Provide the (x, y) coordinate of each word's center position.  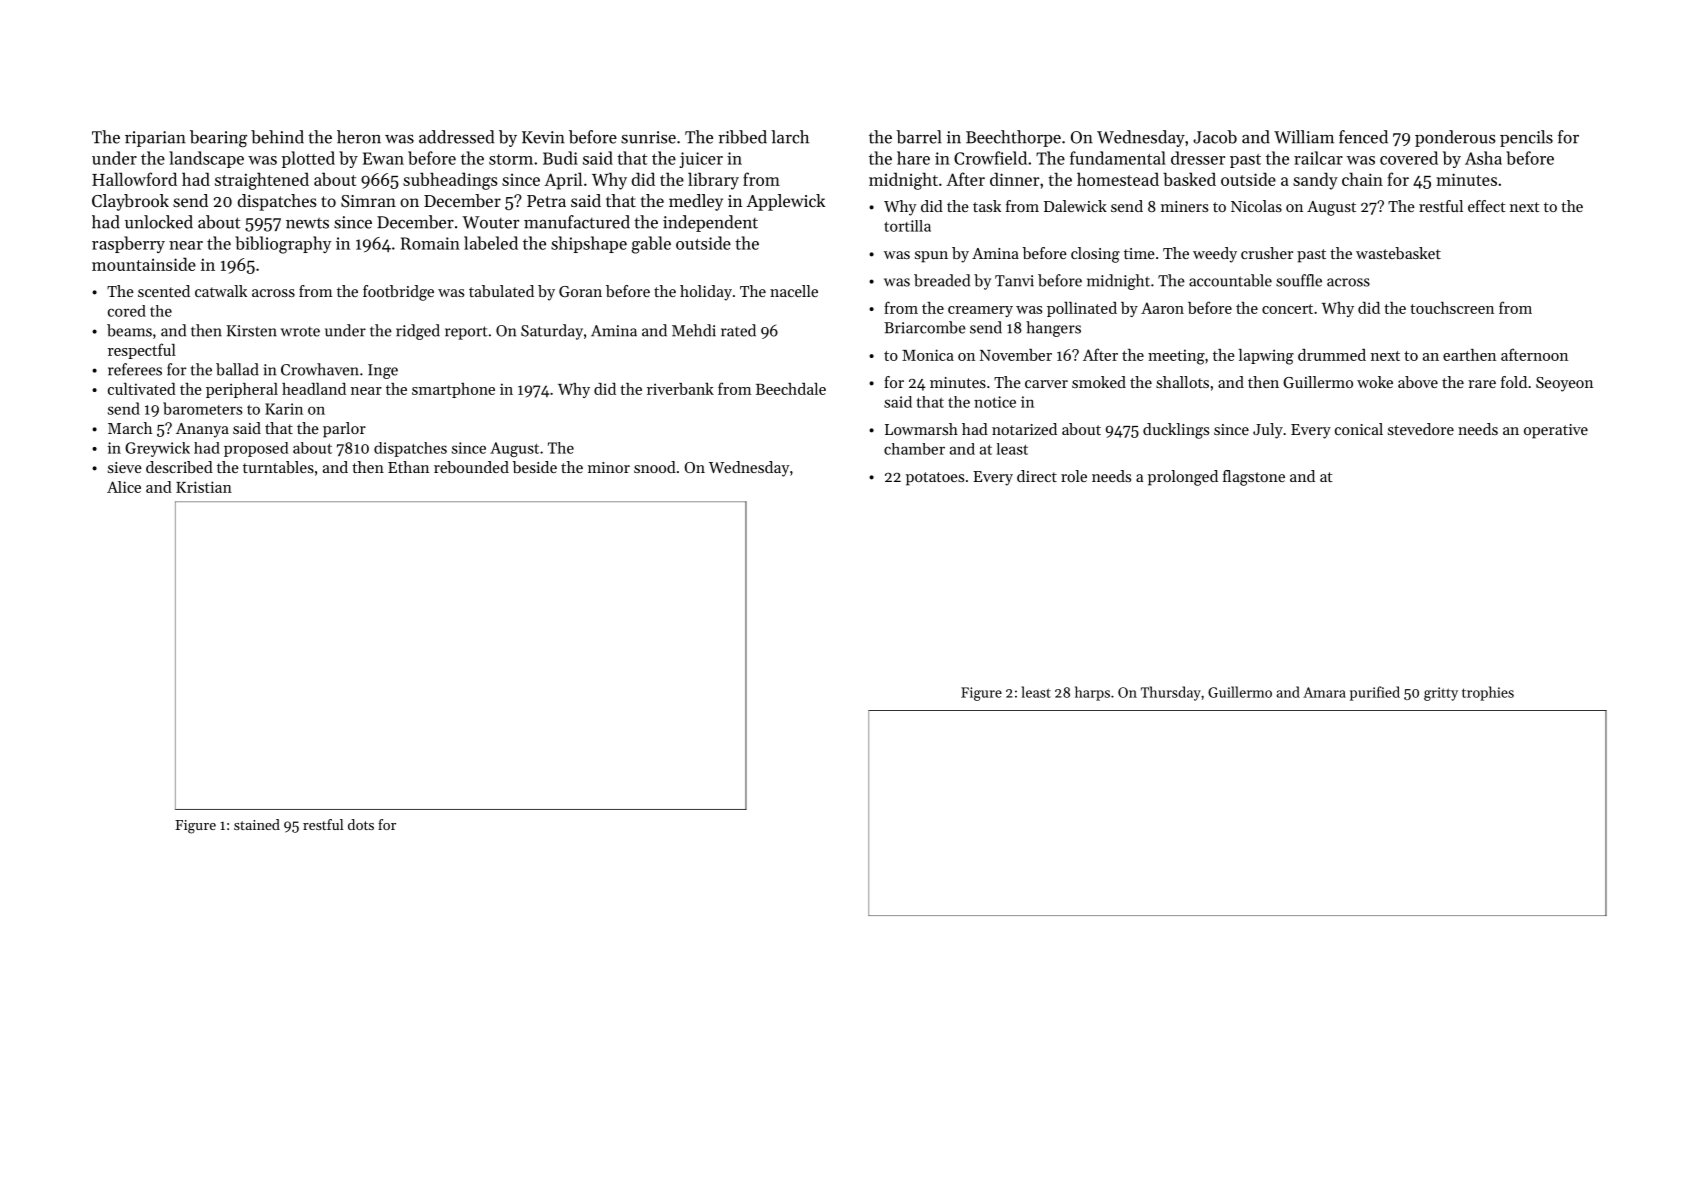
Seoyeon (1564, 384)
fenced (1363, 137)
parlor (344, 430)
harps (1092, 693)
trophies (1488, 693)
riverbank (680, 389)
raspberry (128, 244)
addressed (456, 137)
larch (790, 137)
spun (931, 257)
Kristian (204, 487)
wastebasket (1398, 253)
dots (361, 824)
